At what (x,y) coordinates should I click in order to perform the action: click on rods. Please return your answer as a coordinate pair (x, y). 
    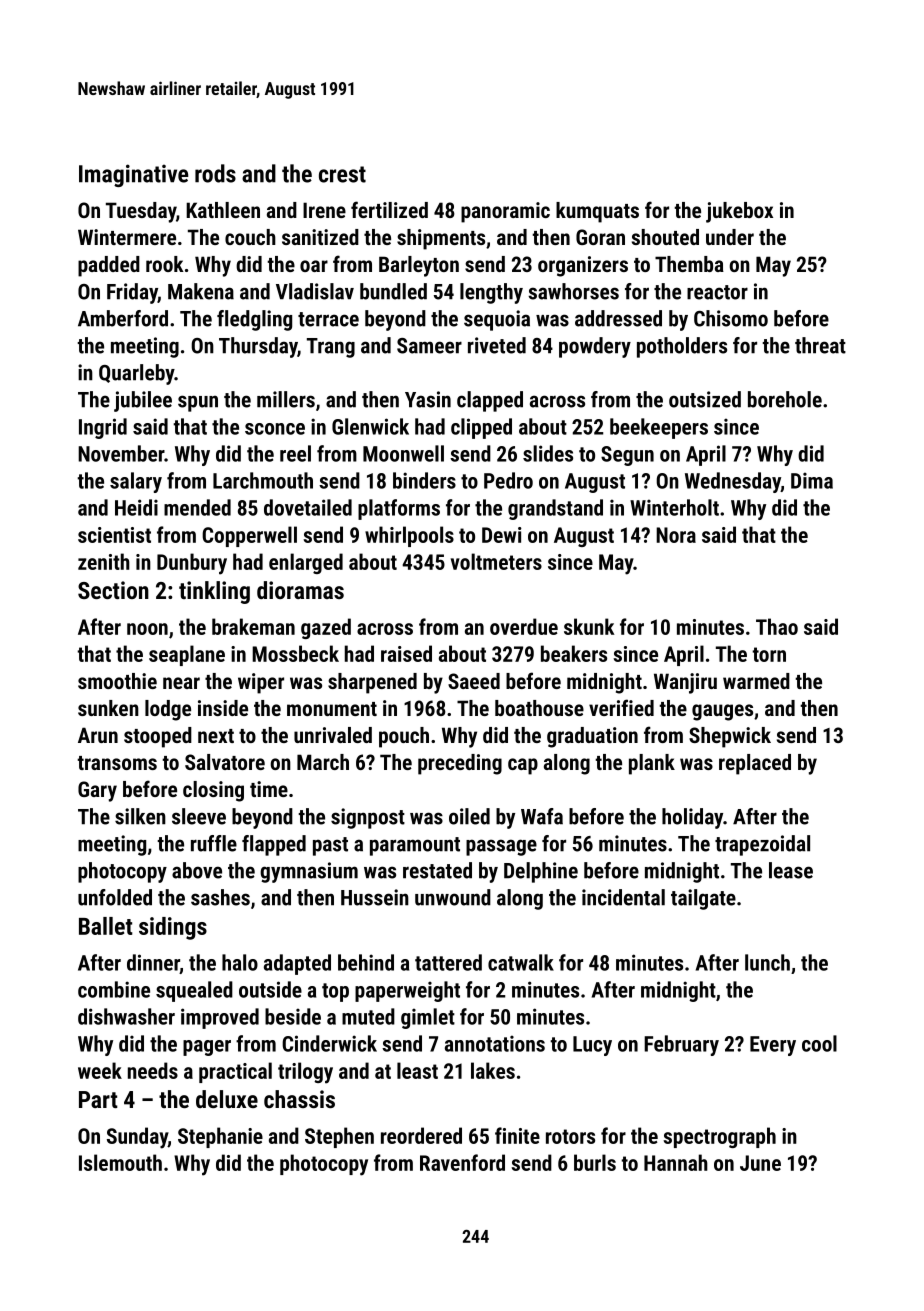
    Looking at the image, I should click on (215, 173).
